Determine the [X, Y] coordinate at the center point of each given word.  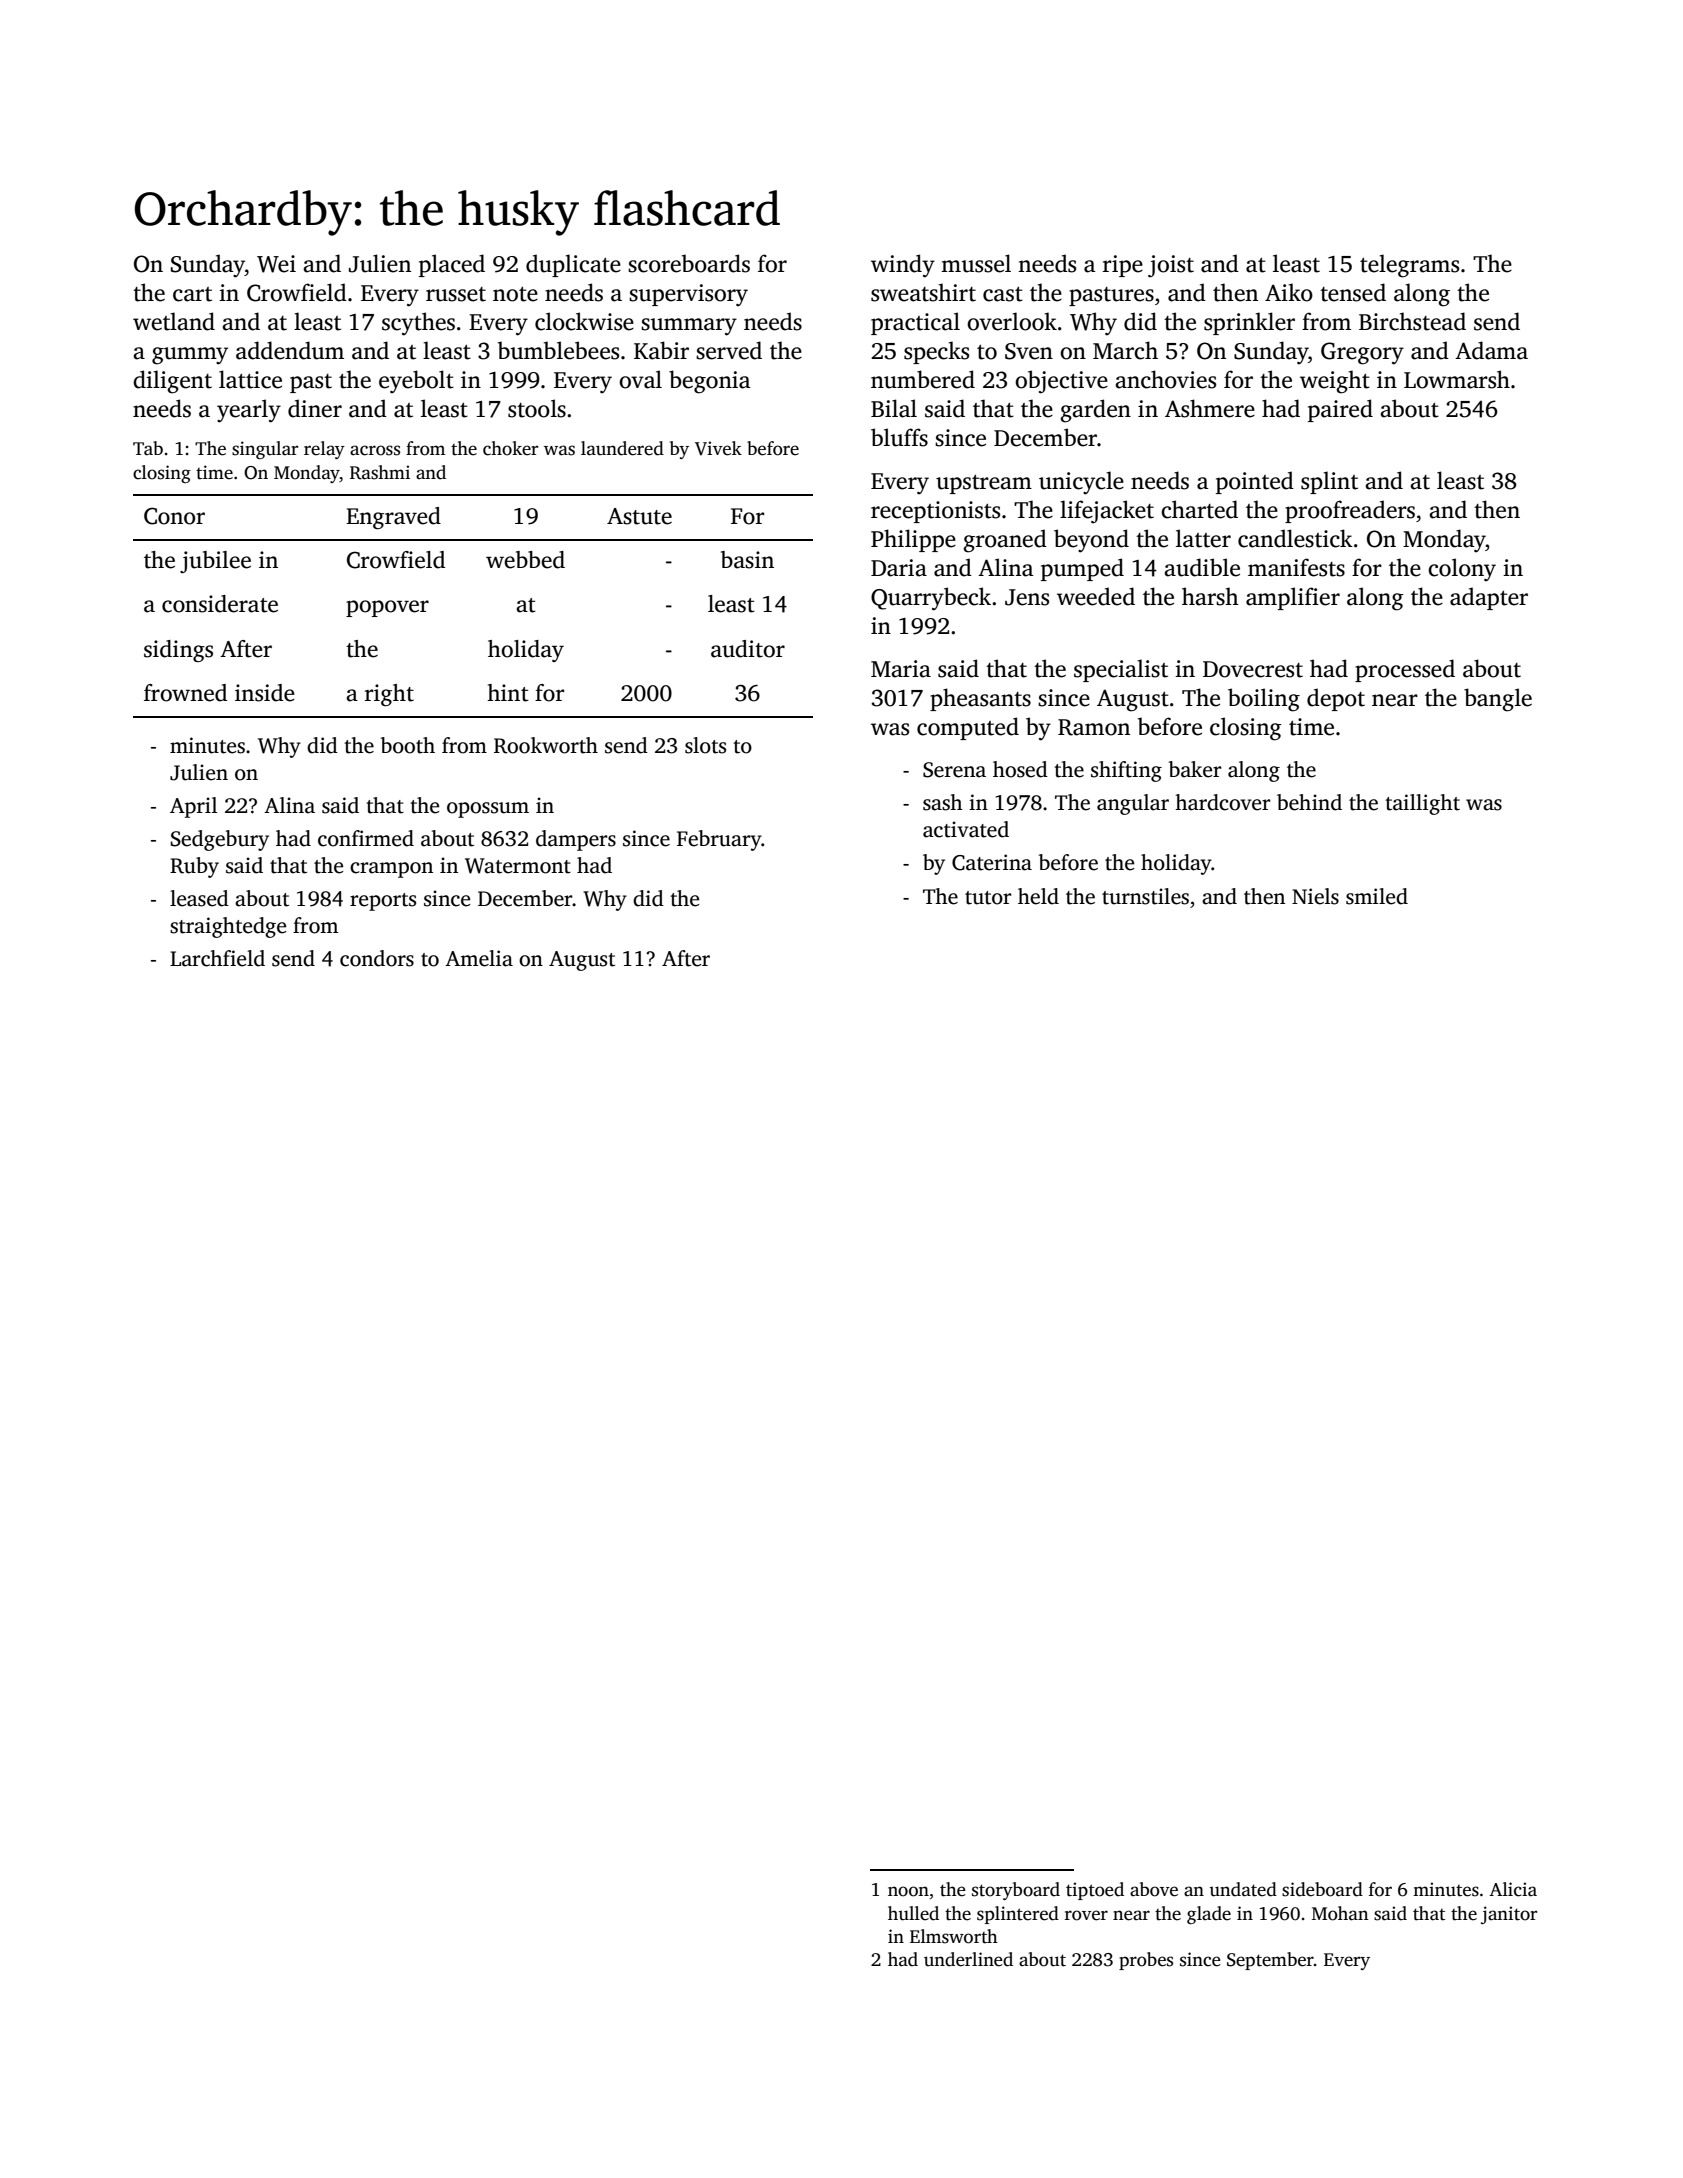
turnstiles [1145, 896]
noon [908, 1891]
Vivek [718, 448]
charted [1199, 509]
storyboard [1016, 1891]
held [1038, 896]
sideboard [1322, 1889]
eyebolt [416, 381]
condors [377, 958]
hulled [913, 1913]
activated [966, 829]
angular [1133, 804]
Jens [1027, 597]
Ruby [194, 867]
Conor [174, 516]
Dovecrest [1253, 669]
